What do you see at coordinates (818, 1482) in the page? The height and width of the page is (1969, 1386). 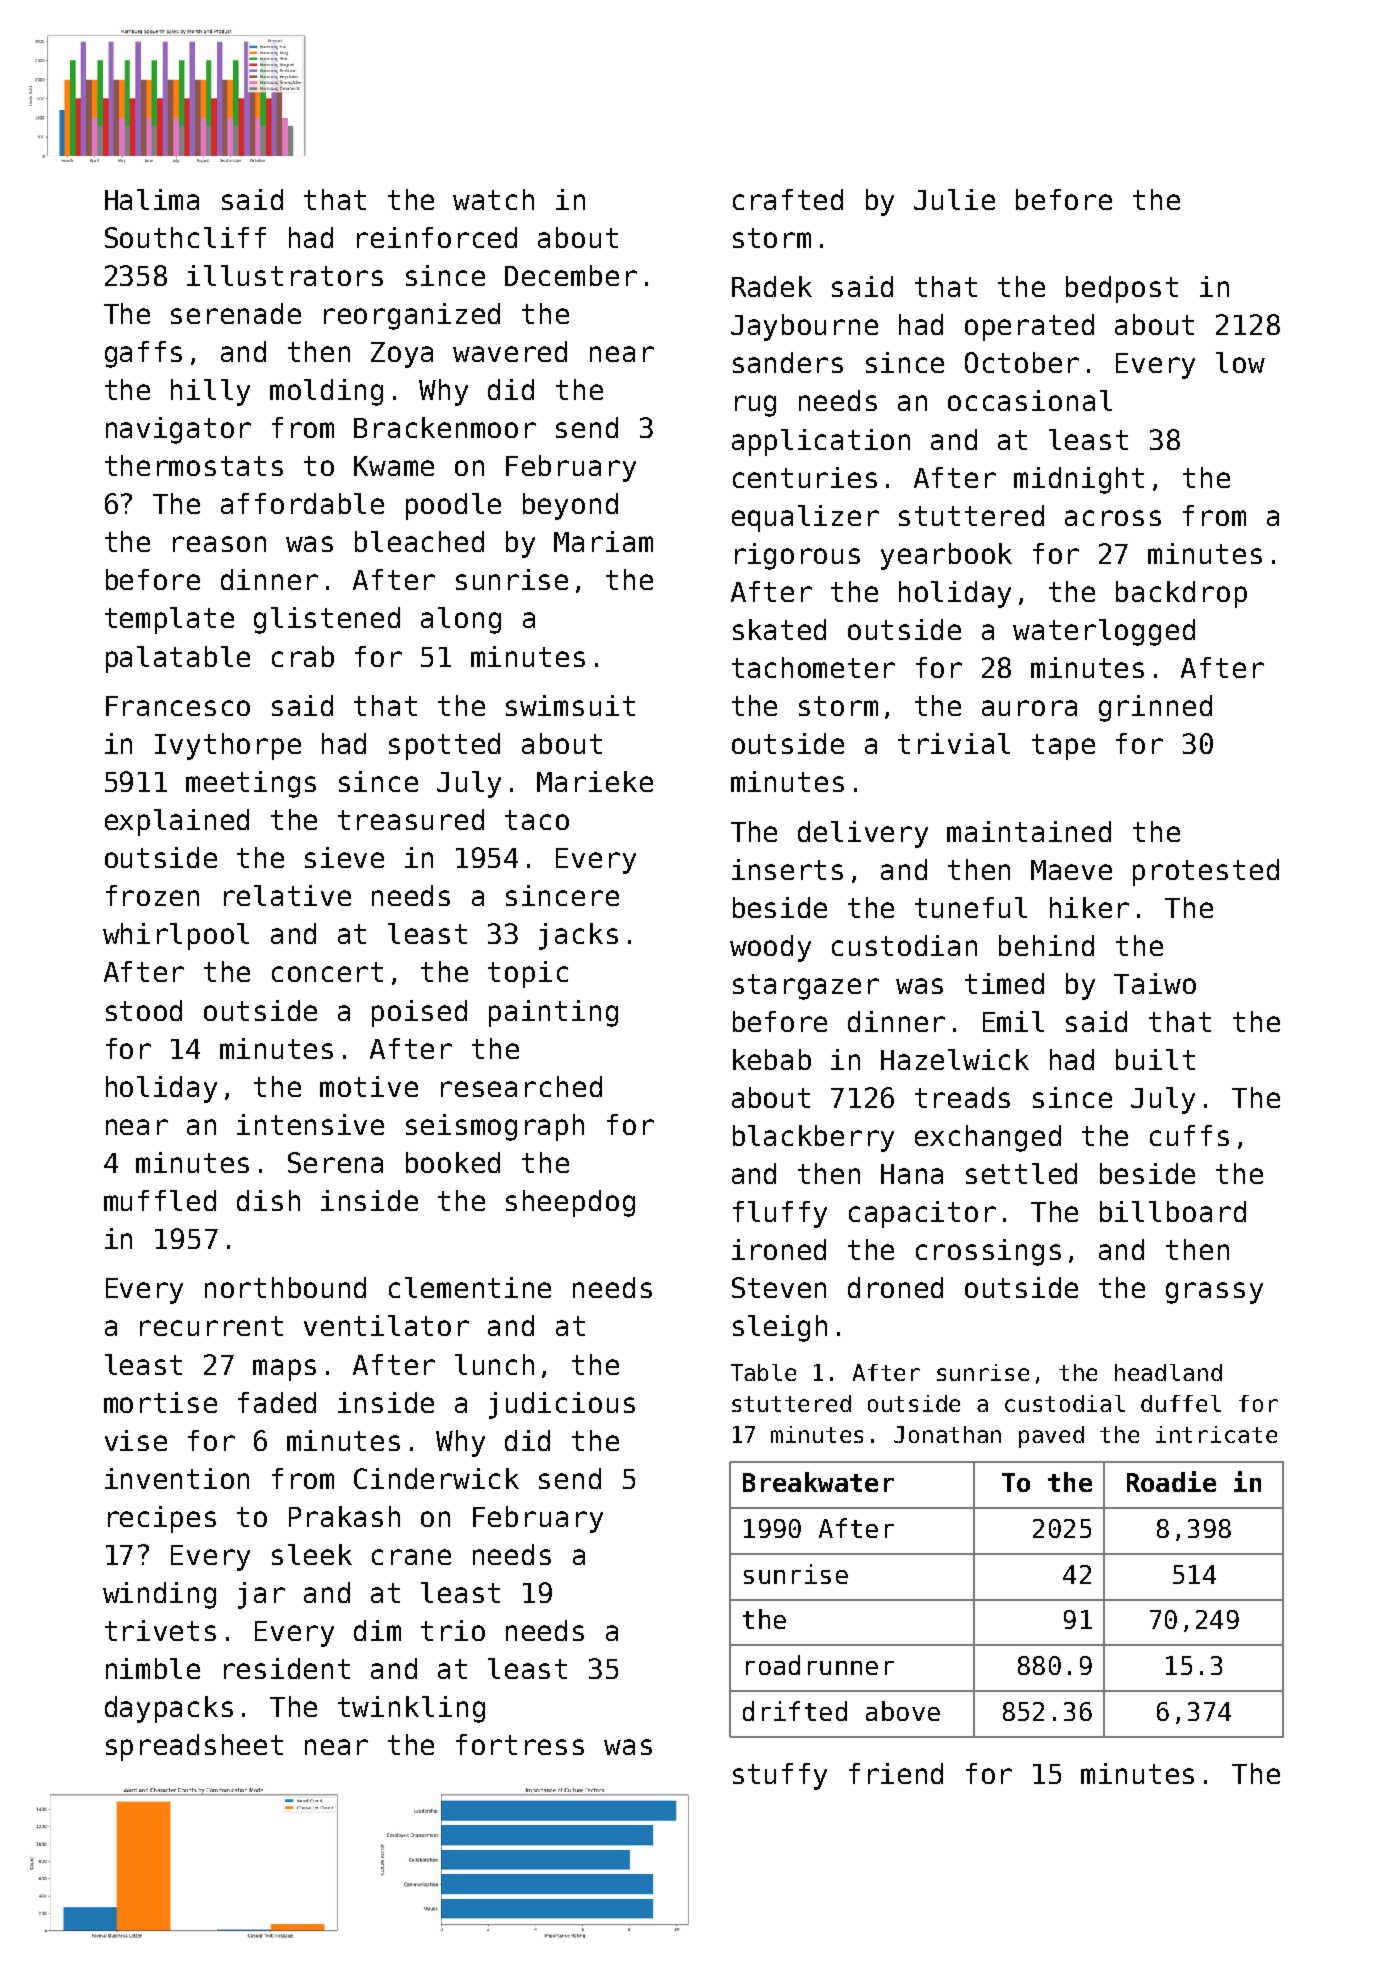 I see `Breakwater` at bounding box center [818, 1482].
